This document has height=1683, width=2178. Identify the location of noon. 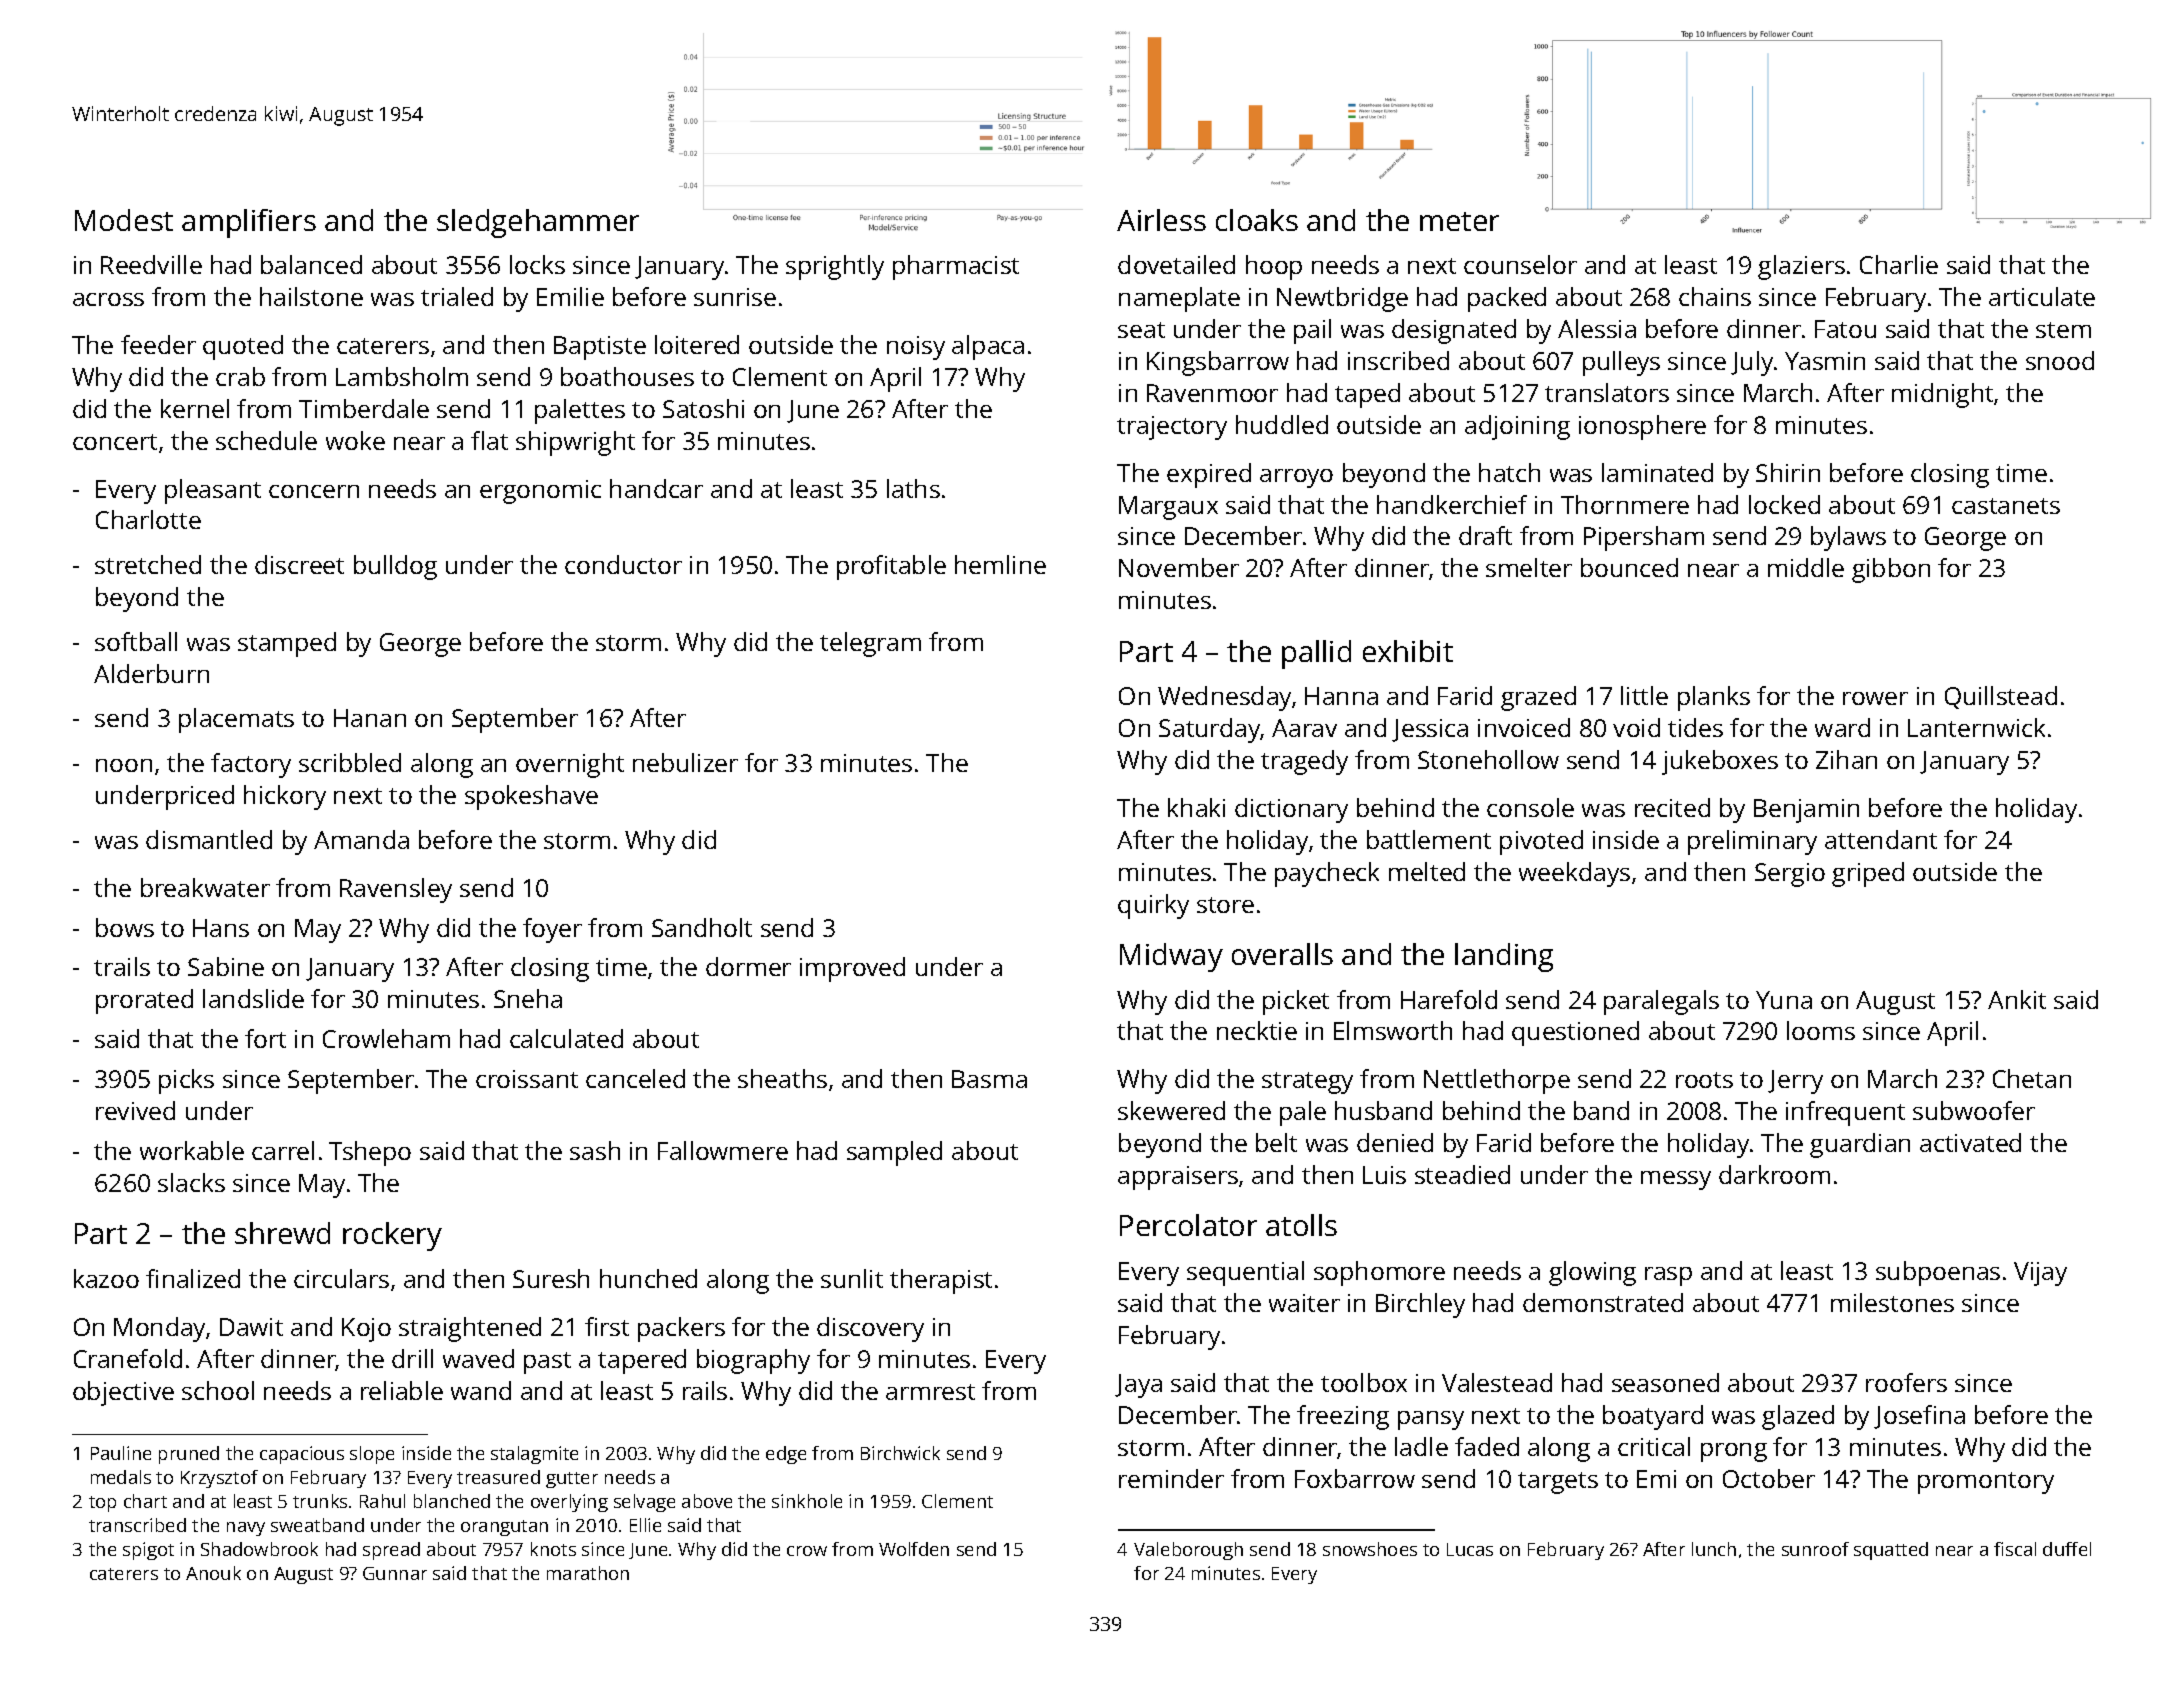
(124, 765).
